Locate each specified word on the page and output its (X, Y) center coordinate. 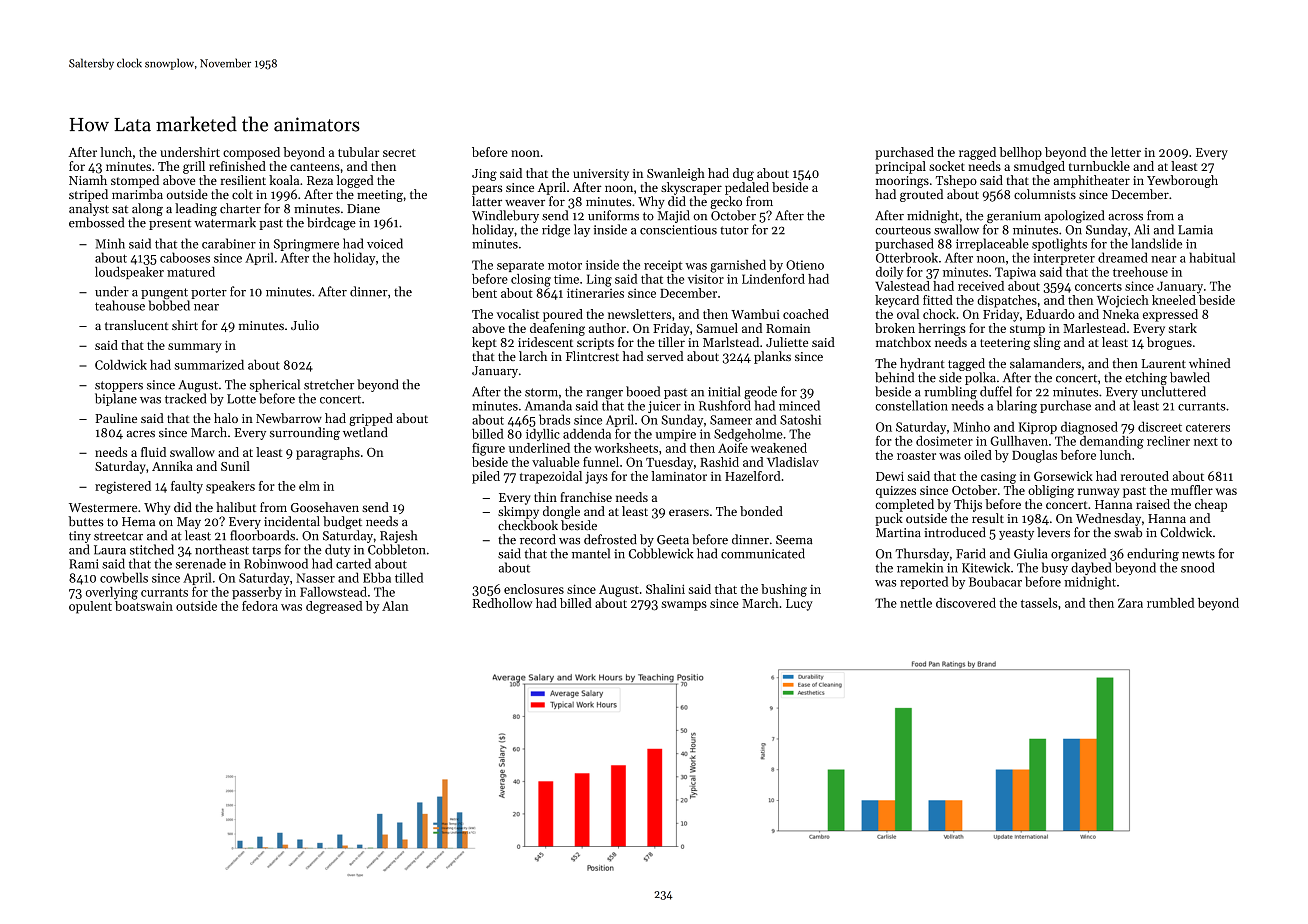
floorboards (262, 535)
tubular (358, 152)
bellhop (1020, 153)
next (1206, 442)
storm (541, 392)
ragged (977, 153)
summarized (209, 365)
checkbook (528, 525)
